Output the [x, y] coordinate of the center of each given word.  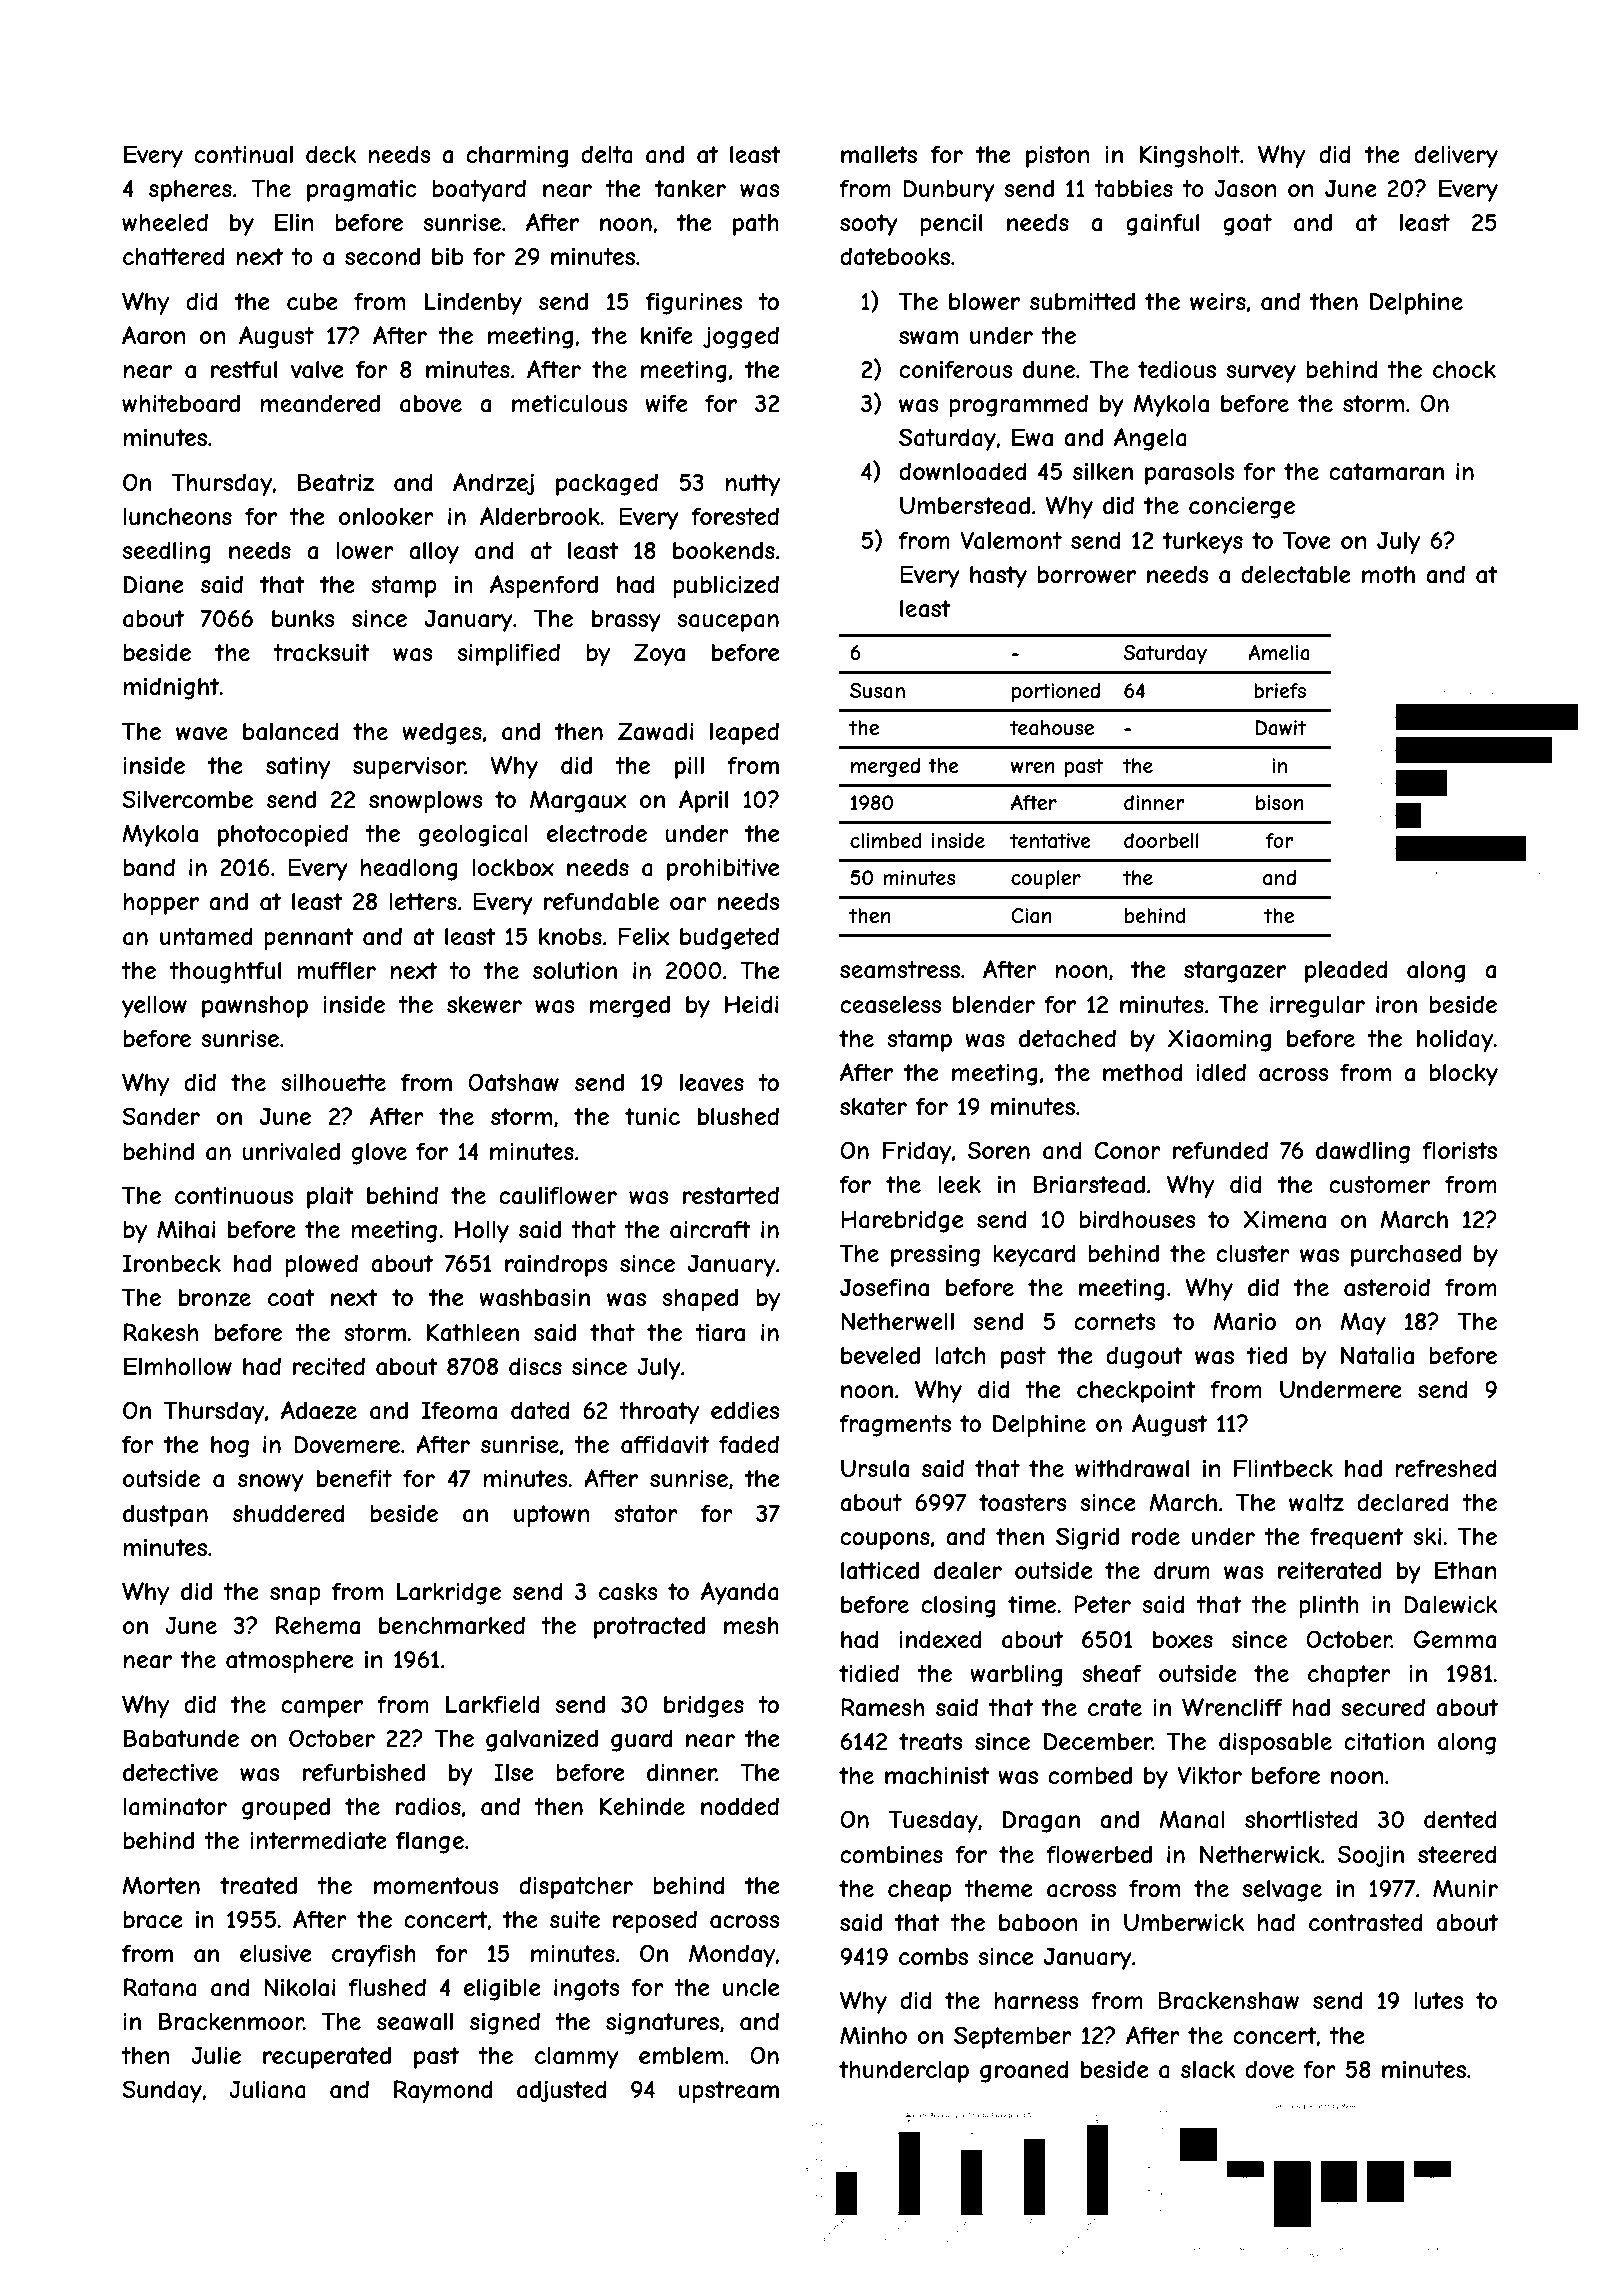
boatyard [479, 190]
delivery [1456, 156]
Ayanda [740, 1593]
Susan [877, 691]
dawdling [1363, 1152]
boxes [1183, 1639]
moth [1388, 574]
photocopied [283, 835]
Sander [161, 1116]
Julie [216, 2055]
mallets [879, 155]
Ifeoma [459, 1410]
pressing [935, 1256]
